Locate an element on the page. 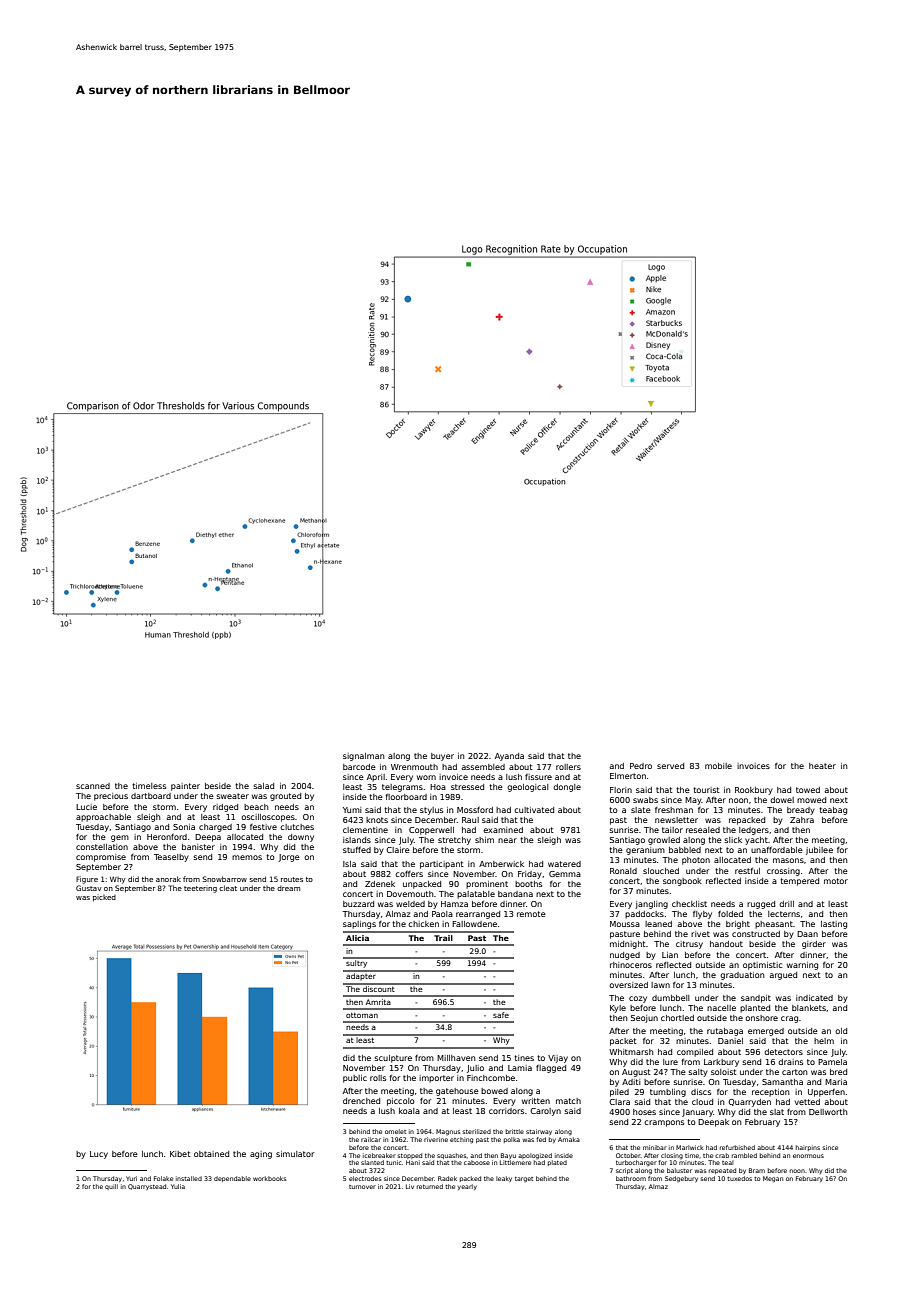 The height and width of the image is (1308, 924). folded is located at coordinates (730, 914).
